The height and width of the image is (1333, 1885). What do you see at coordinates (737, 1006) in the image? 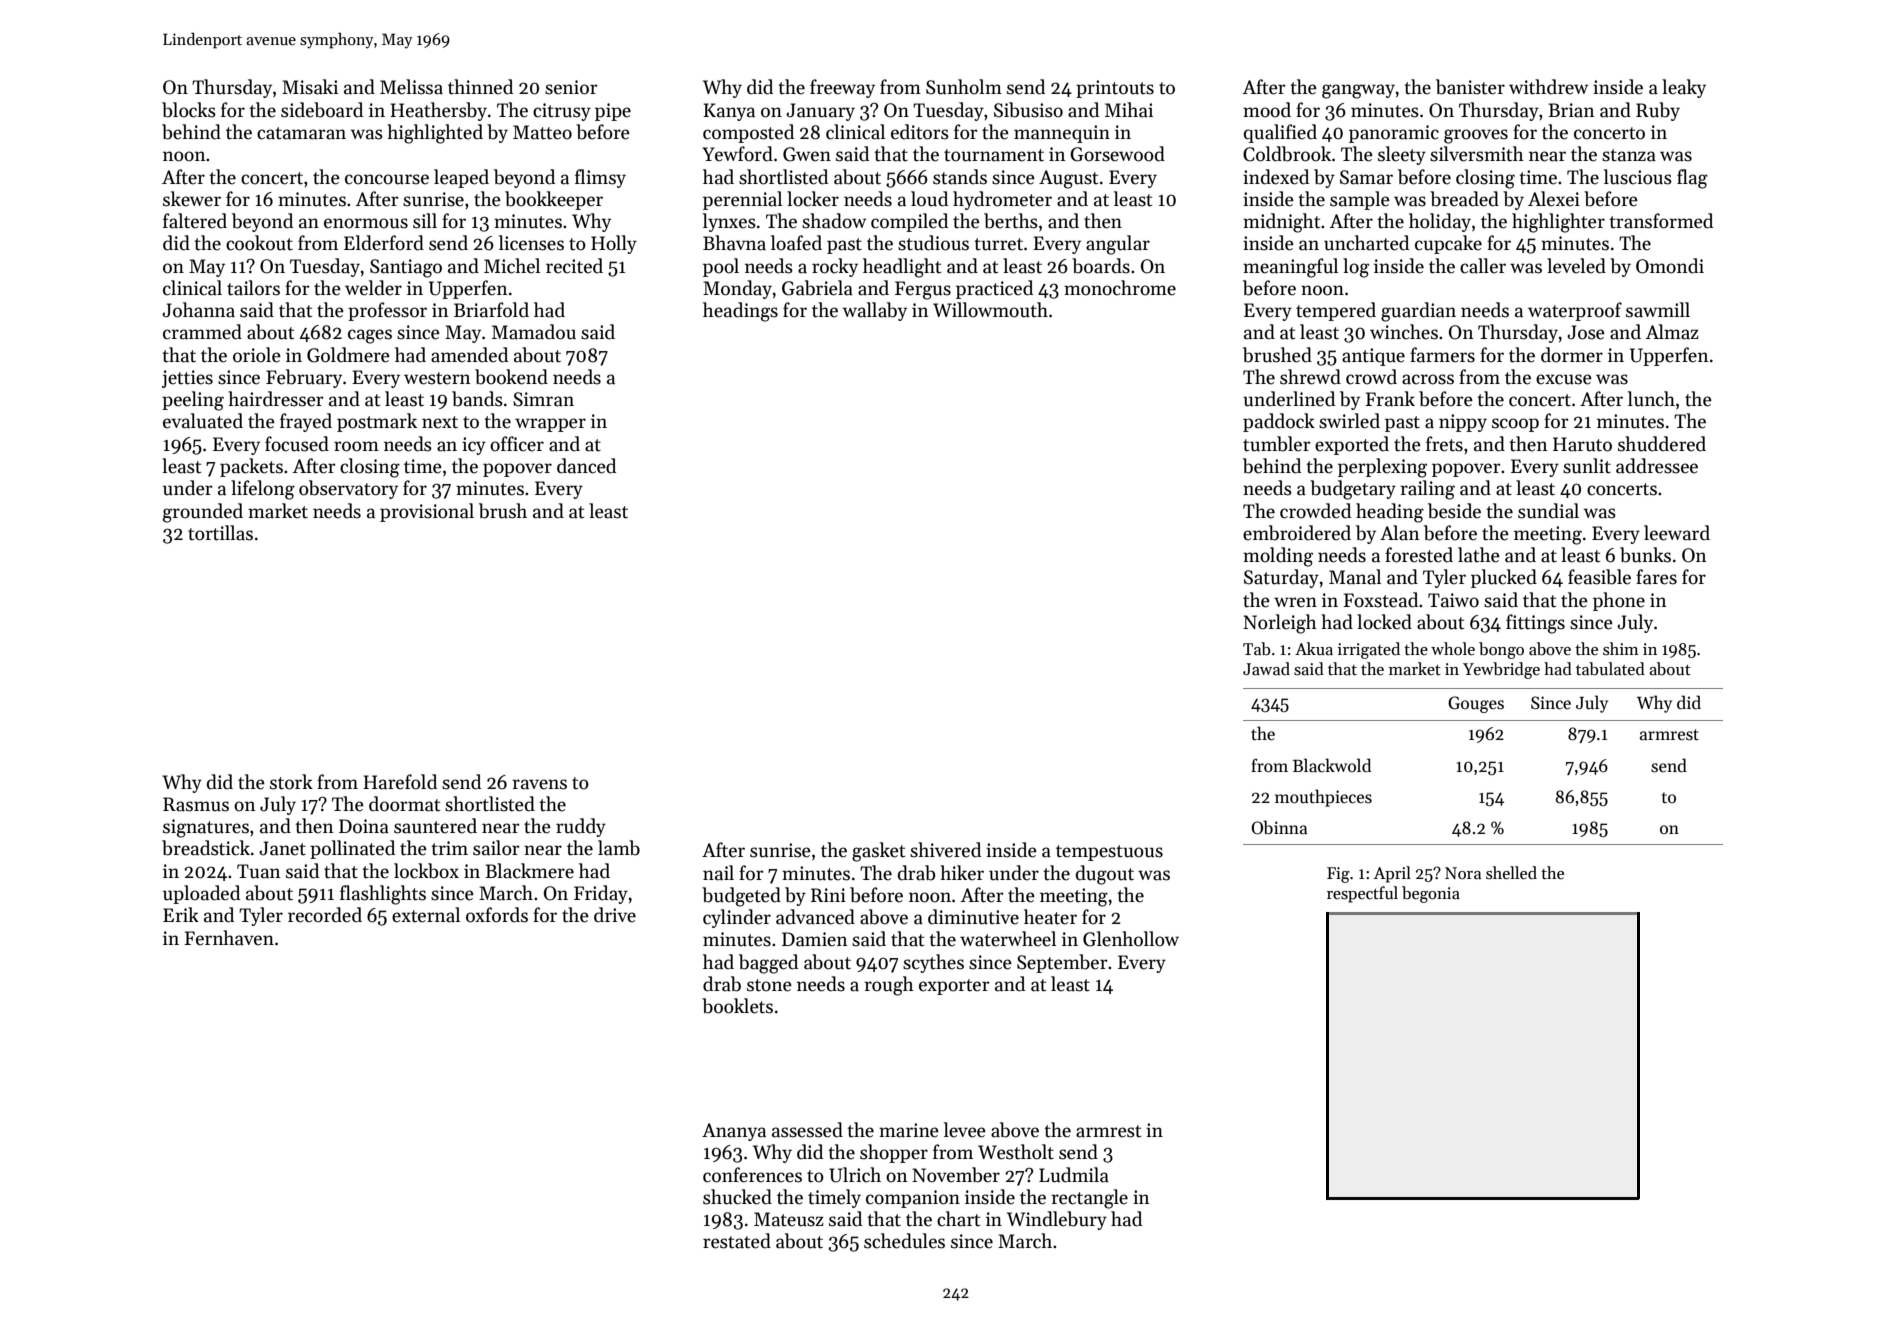
I see `booklets` at bounding box center [737, 1006].
